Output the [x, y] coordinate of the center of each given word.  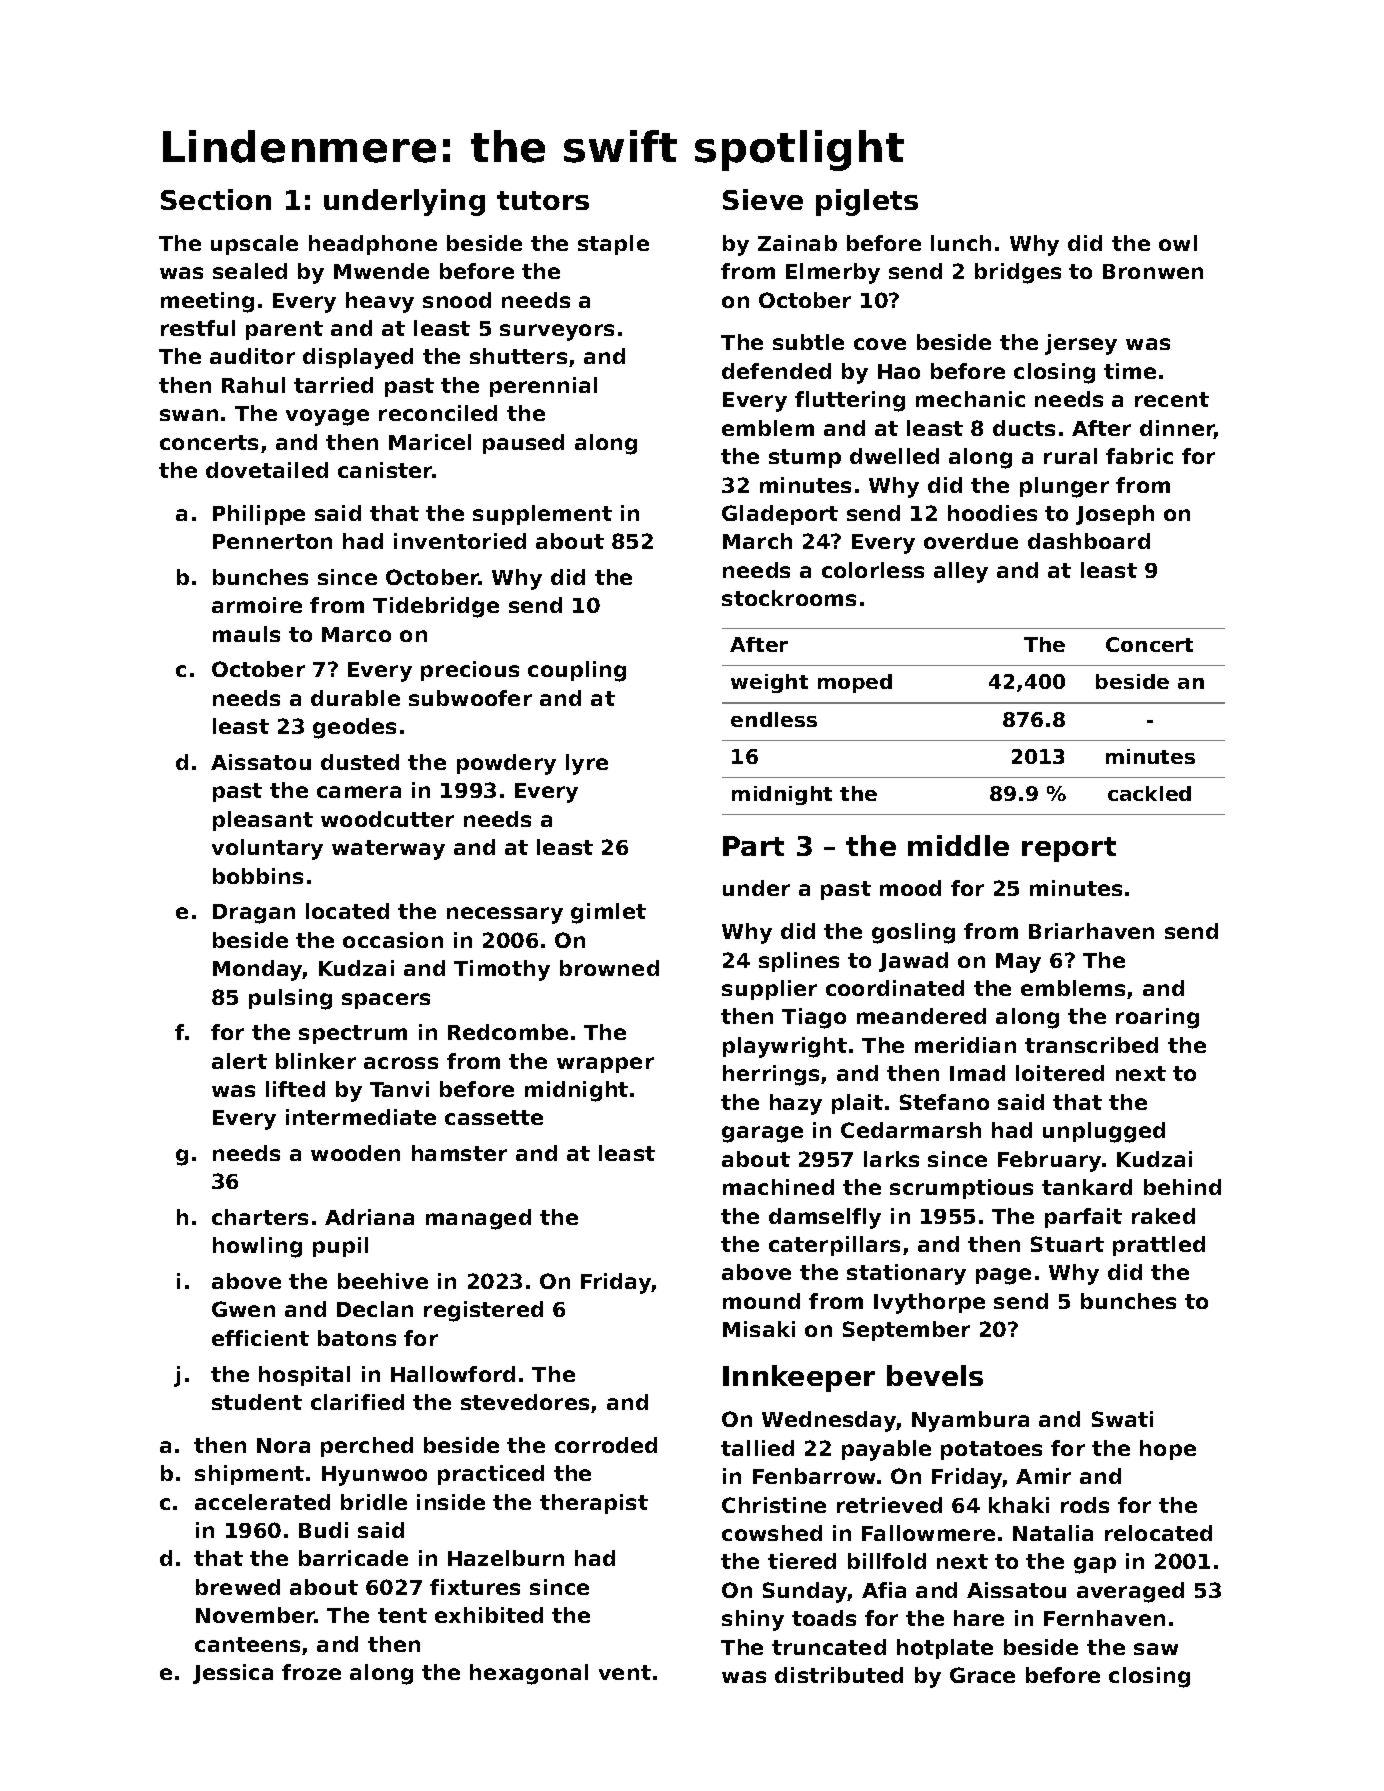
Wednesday [829, 1421]
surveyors [557, 332]
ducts [1024, 428]
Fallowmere [928, 1533]
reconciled [438, 413]
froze [311, 1672]
